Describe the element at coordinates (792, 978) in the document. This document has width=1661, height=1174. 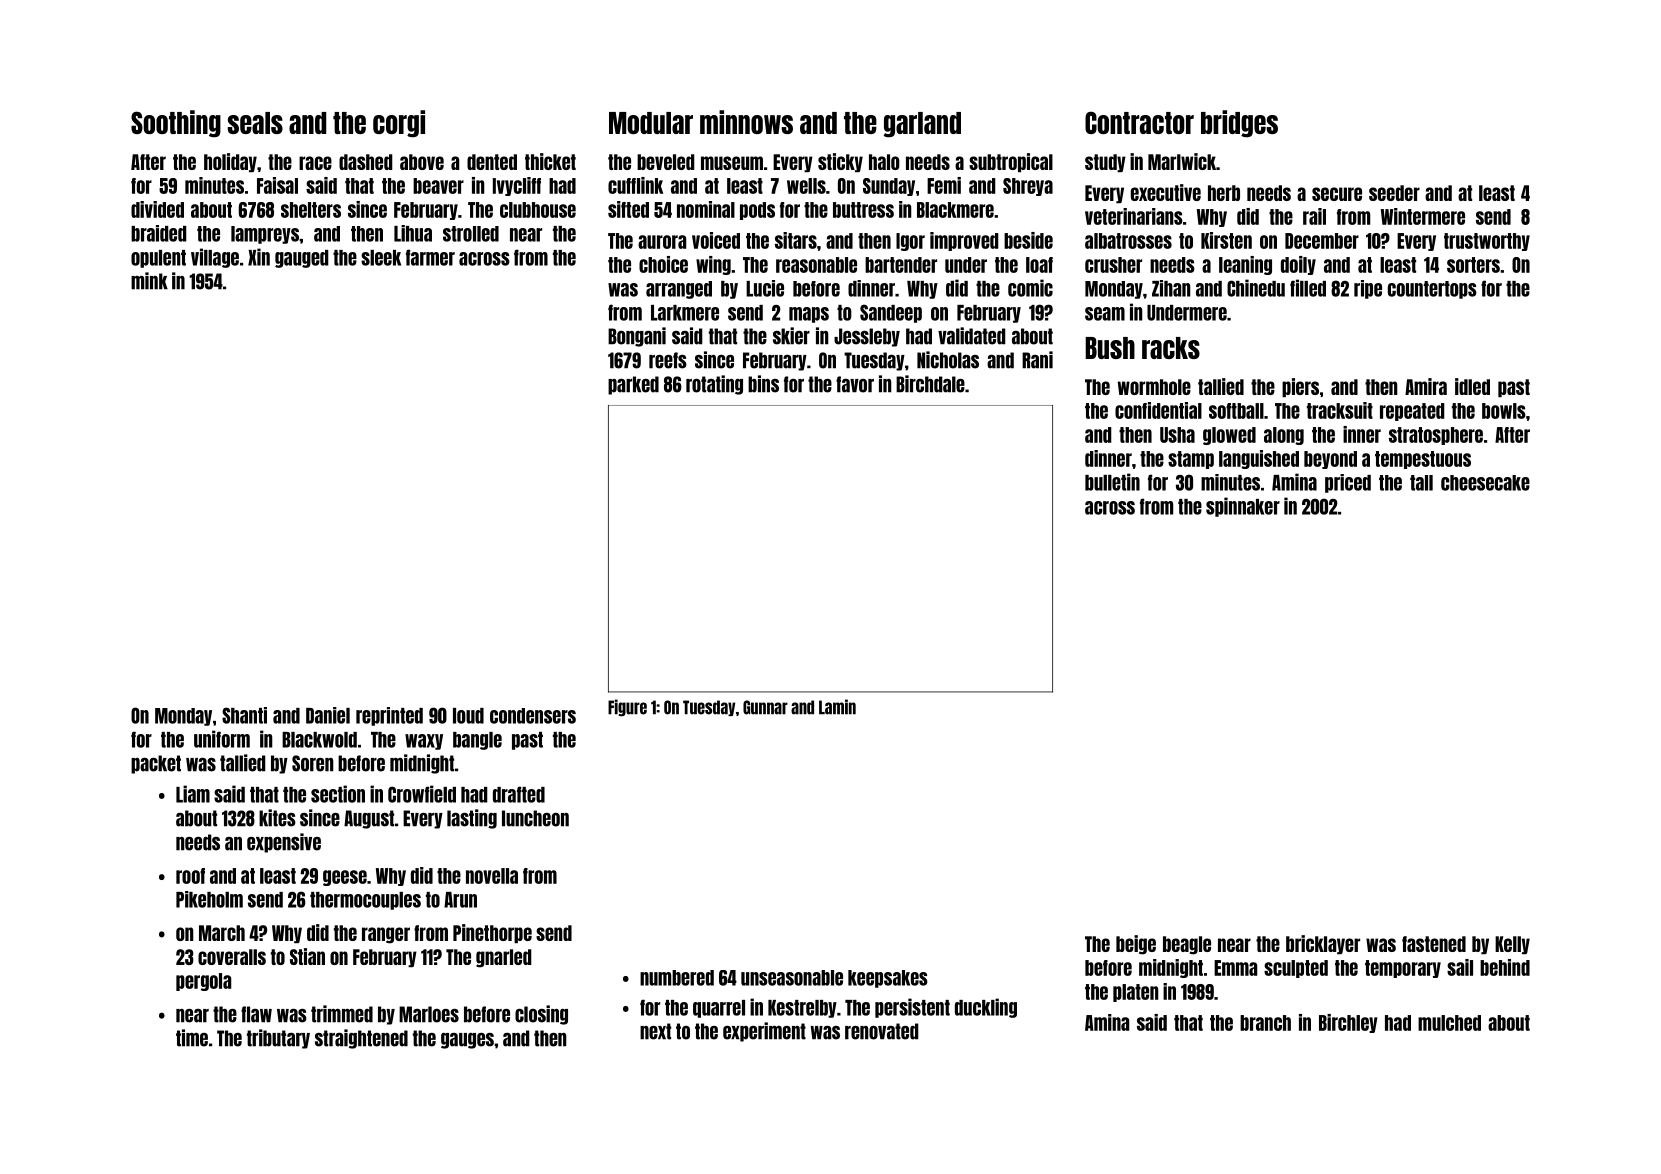
I see `unseasonable` at that location.
